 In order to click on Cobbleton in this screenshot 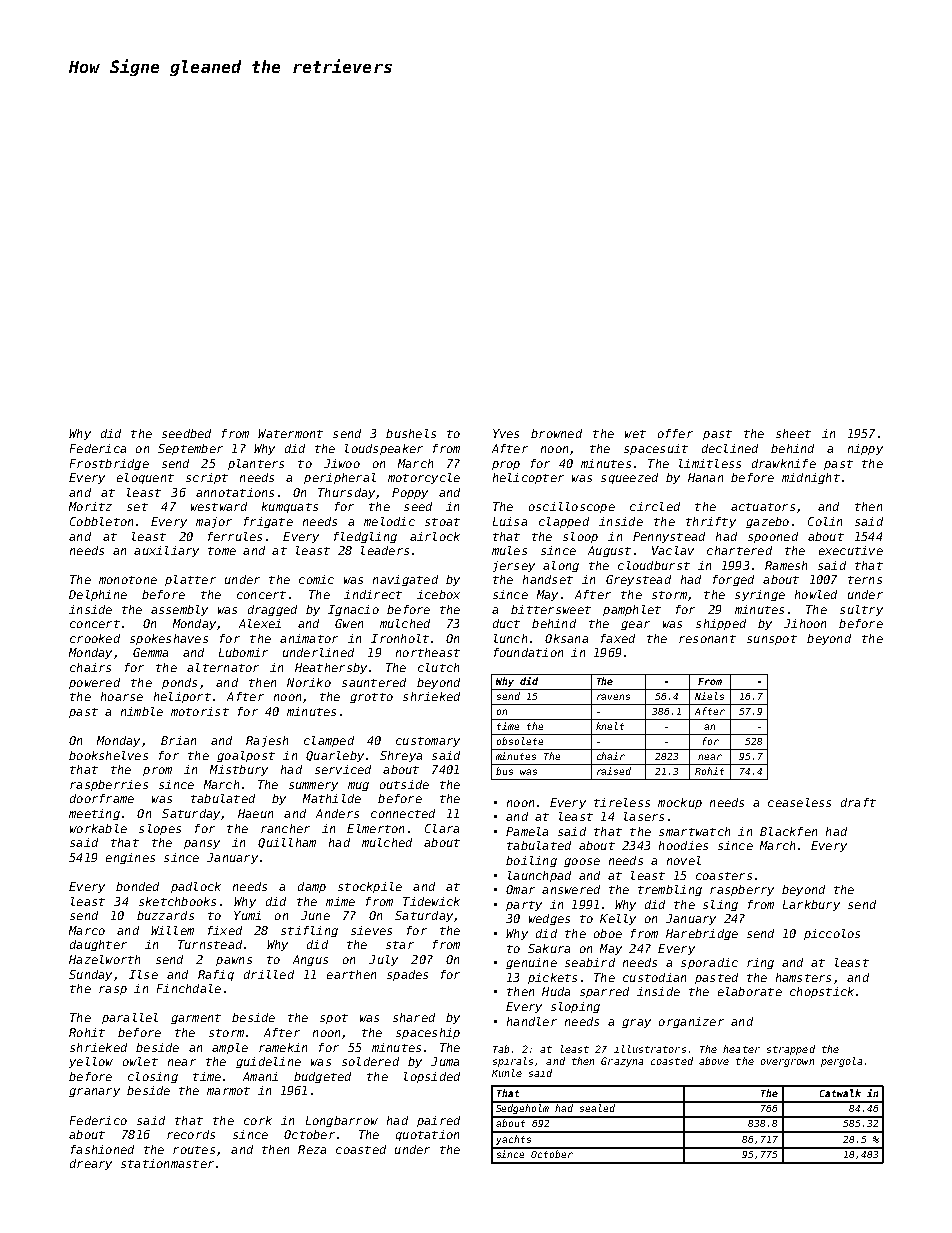, I will do `click(101, 521)`.
